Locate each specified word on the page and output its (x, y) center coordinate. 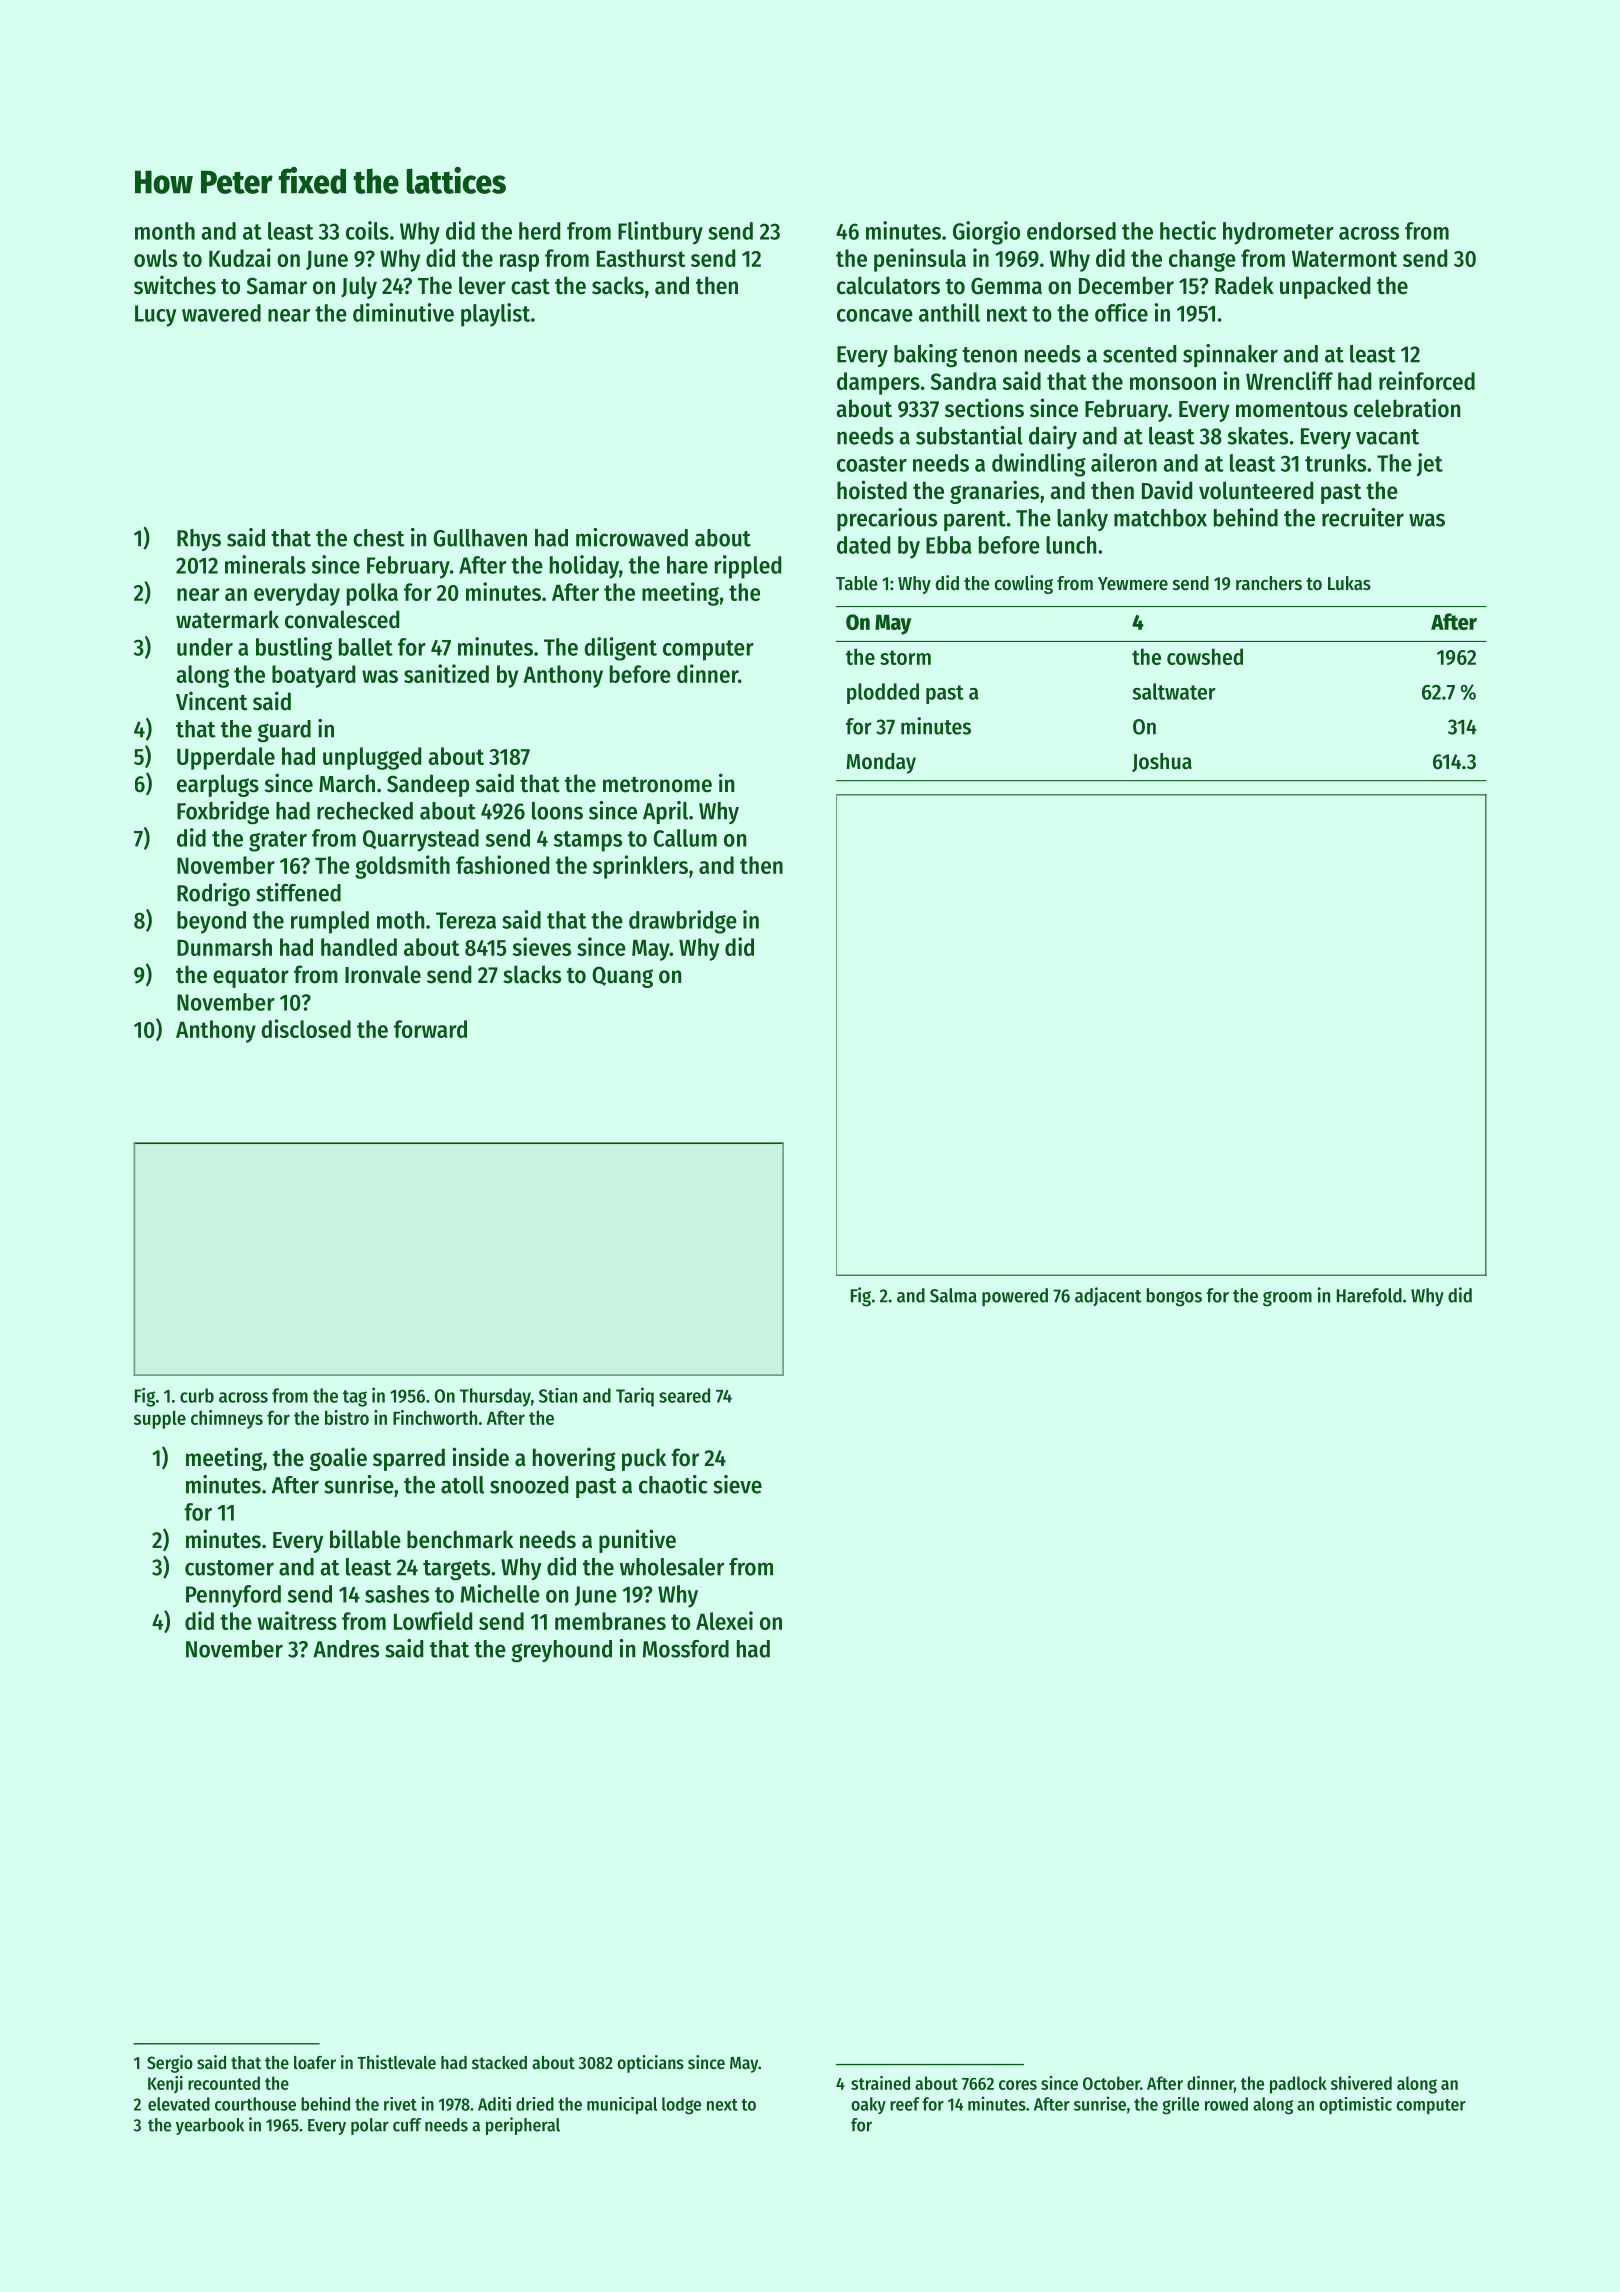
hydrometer (1278, 233)
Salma (953, 1295)
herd (540, 231)
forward (430, 1029)
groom (1287, 1299)
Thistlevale (396, 2062)
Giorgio (986, 233)
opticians (650, 2064)
